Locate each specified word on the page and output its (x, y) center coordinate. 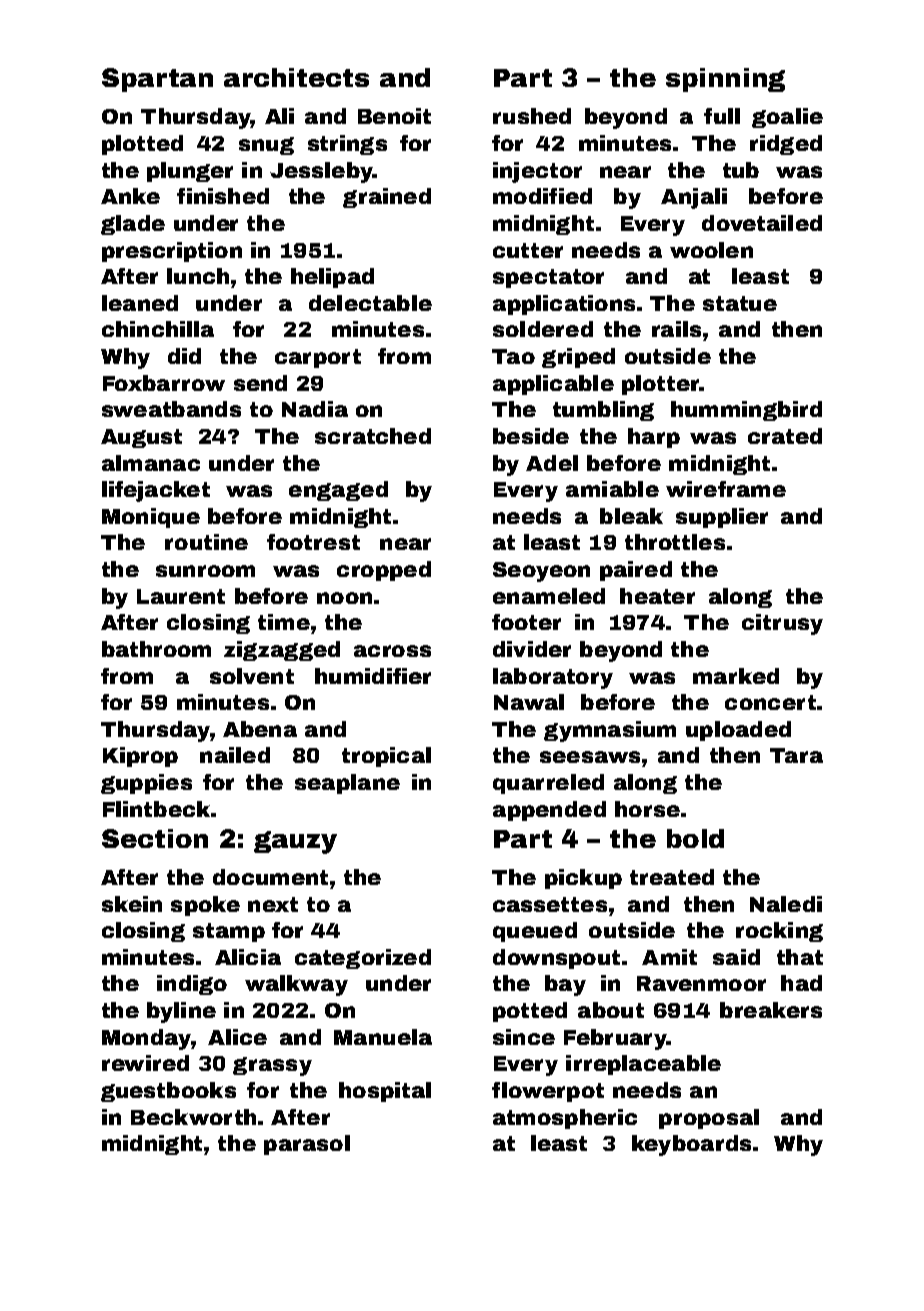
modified (542, 196)
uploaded (738, 731)
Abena (260, 729)
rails (676, 329)
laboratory (553, 678)
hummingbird (746, 411)
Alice (237, 1037)
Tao (513, 356)
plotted (142, 145)
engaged (338, 491)
